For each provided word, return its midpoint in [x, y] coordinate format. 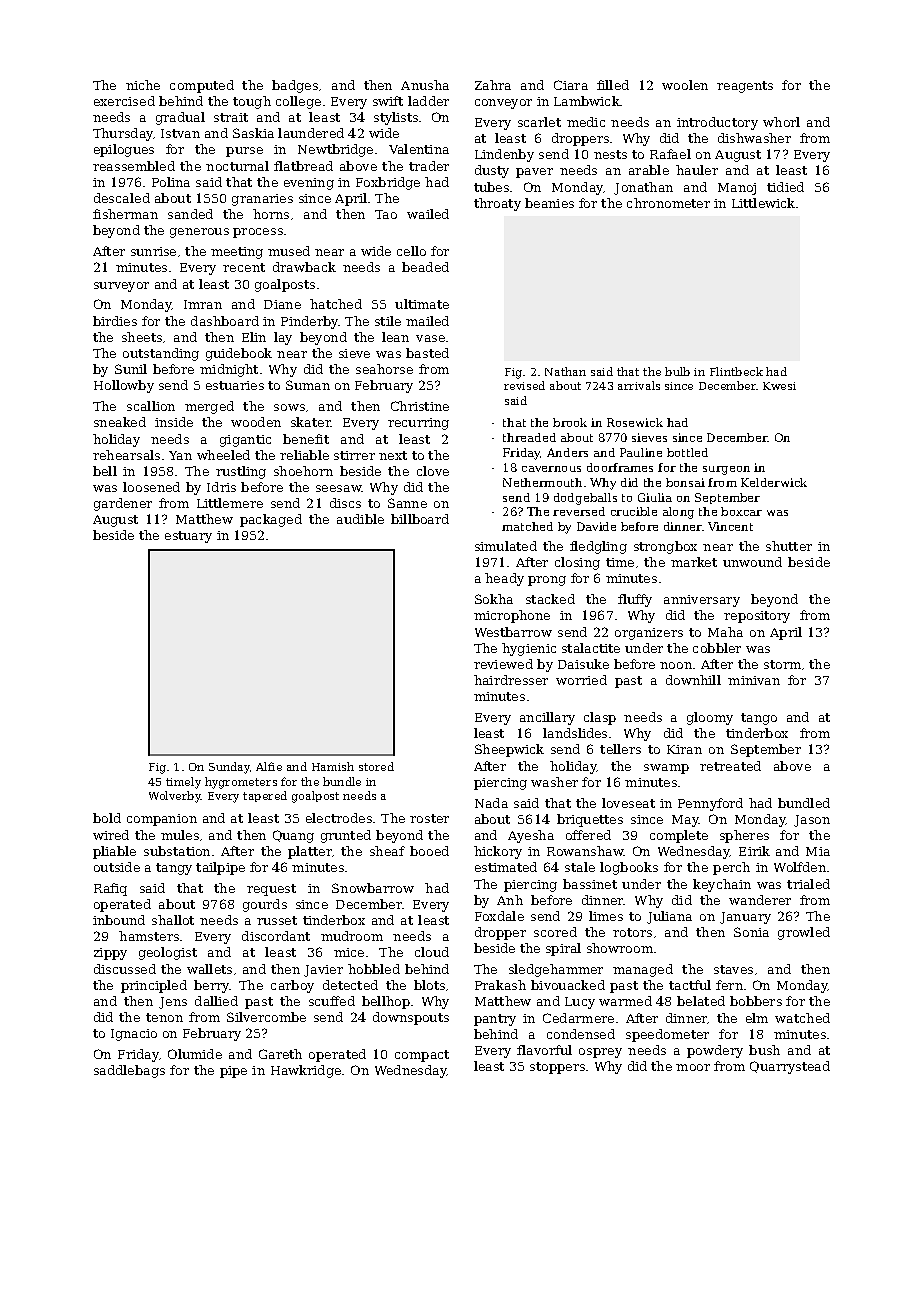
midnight [229, 370]
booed [429, 851]
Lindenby [504, 155]
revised [524, 385]
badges [295, 86]
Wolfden [800, 867]
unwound [752, 562]
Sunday [229, 768]
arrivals [639, 385]
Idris [221, 487]
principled [154, 986]
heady [504, 579]
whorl [781, 122]
